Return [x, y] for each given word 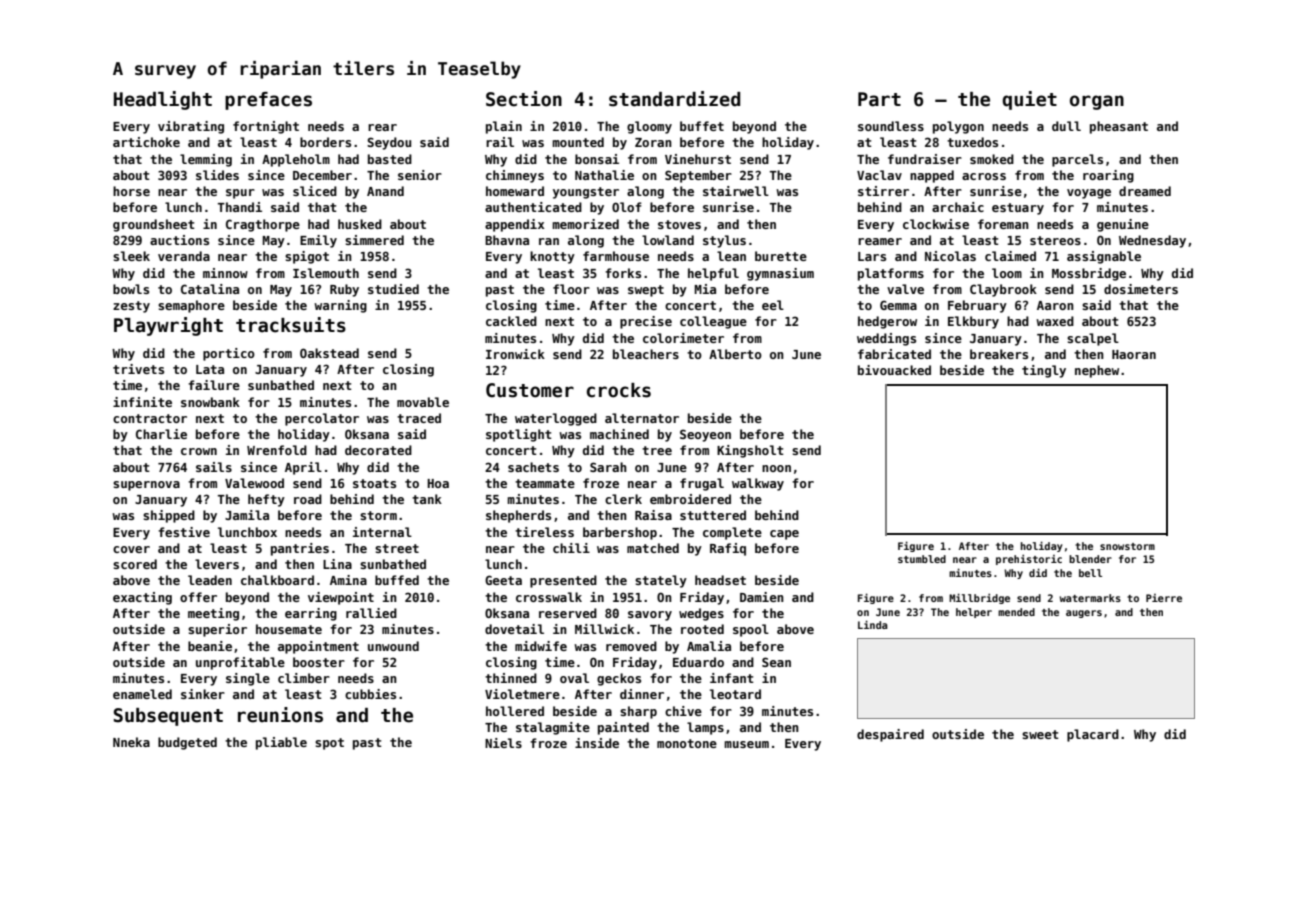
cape [784, 535]
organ [1097, 102]
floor [571, 289]
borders [325, 142]
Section [524, 99]
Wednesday [1152, 241]
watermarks [1090, 598]
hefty [266, 500]
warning [340, 306]
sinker [203, 694]
